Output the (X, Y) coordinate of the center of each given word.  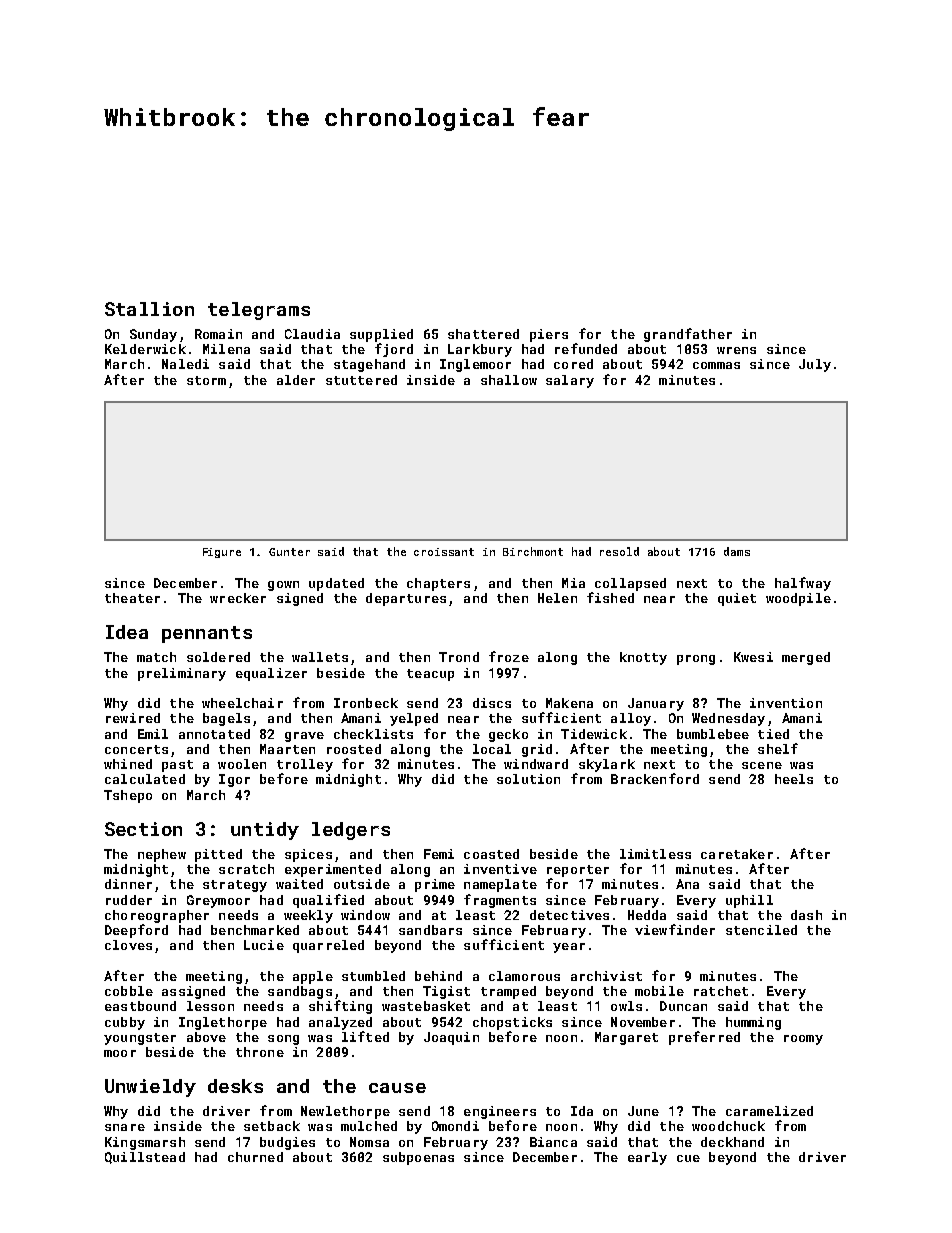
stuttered (361, 380)
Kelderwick (145, 349)
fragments (500, 901)
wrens (736, 350)
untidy (265, 831)
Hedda (647, 915)
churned (255, 1157)
